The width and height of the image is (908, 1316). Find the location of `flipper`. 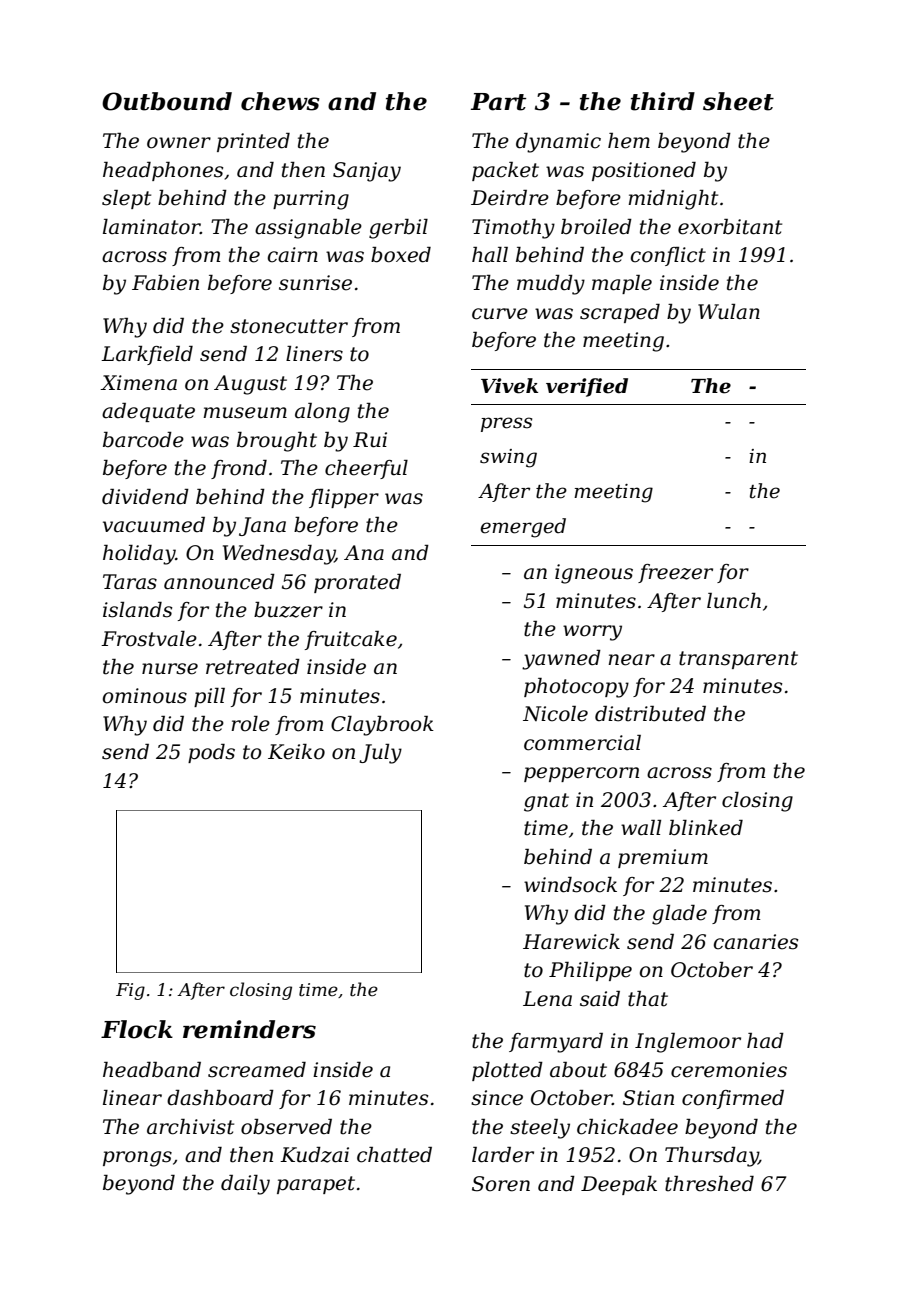

flipper is located at coordinates (344, 498).
